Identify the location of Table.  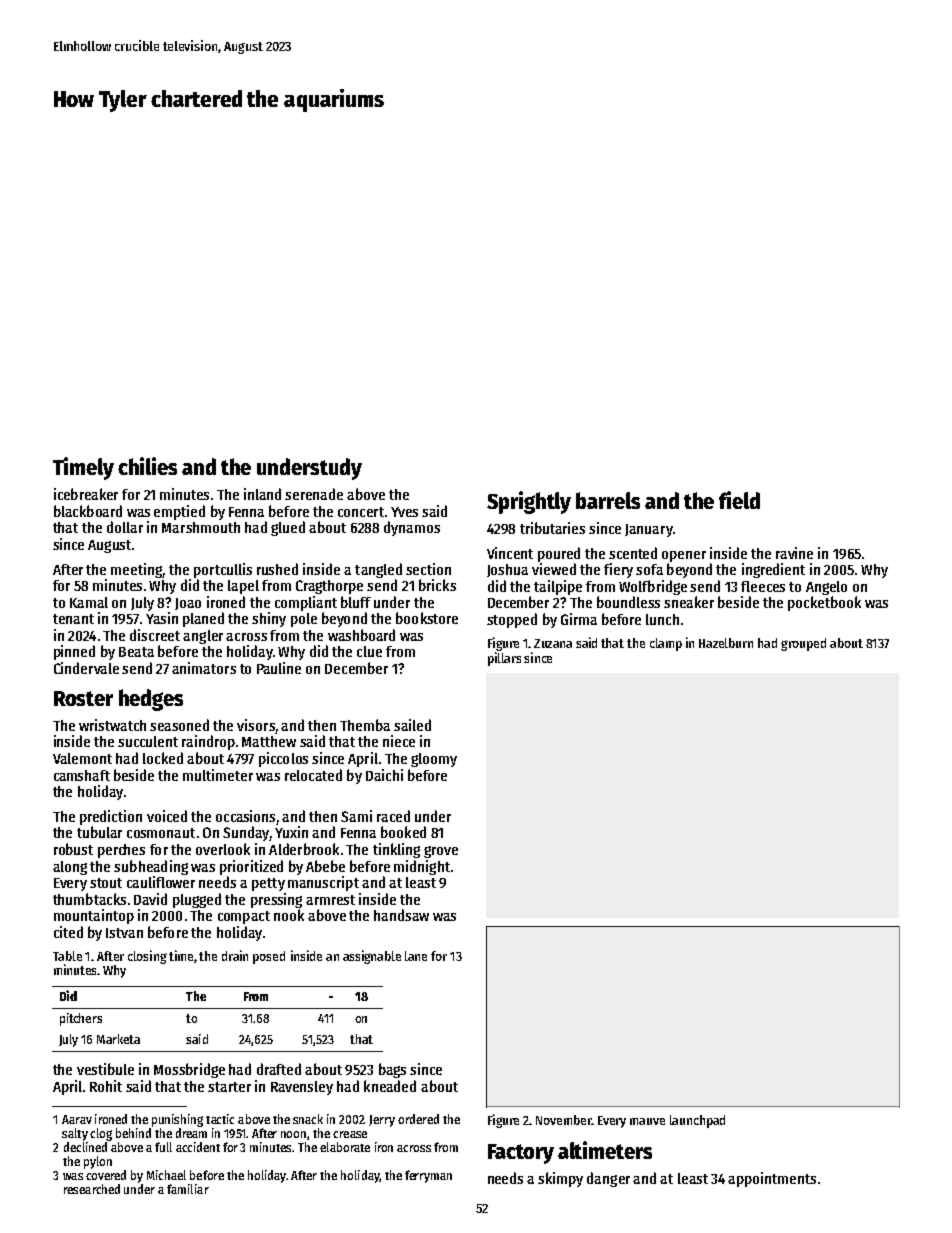
(67, 956).
